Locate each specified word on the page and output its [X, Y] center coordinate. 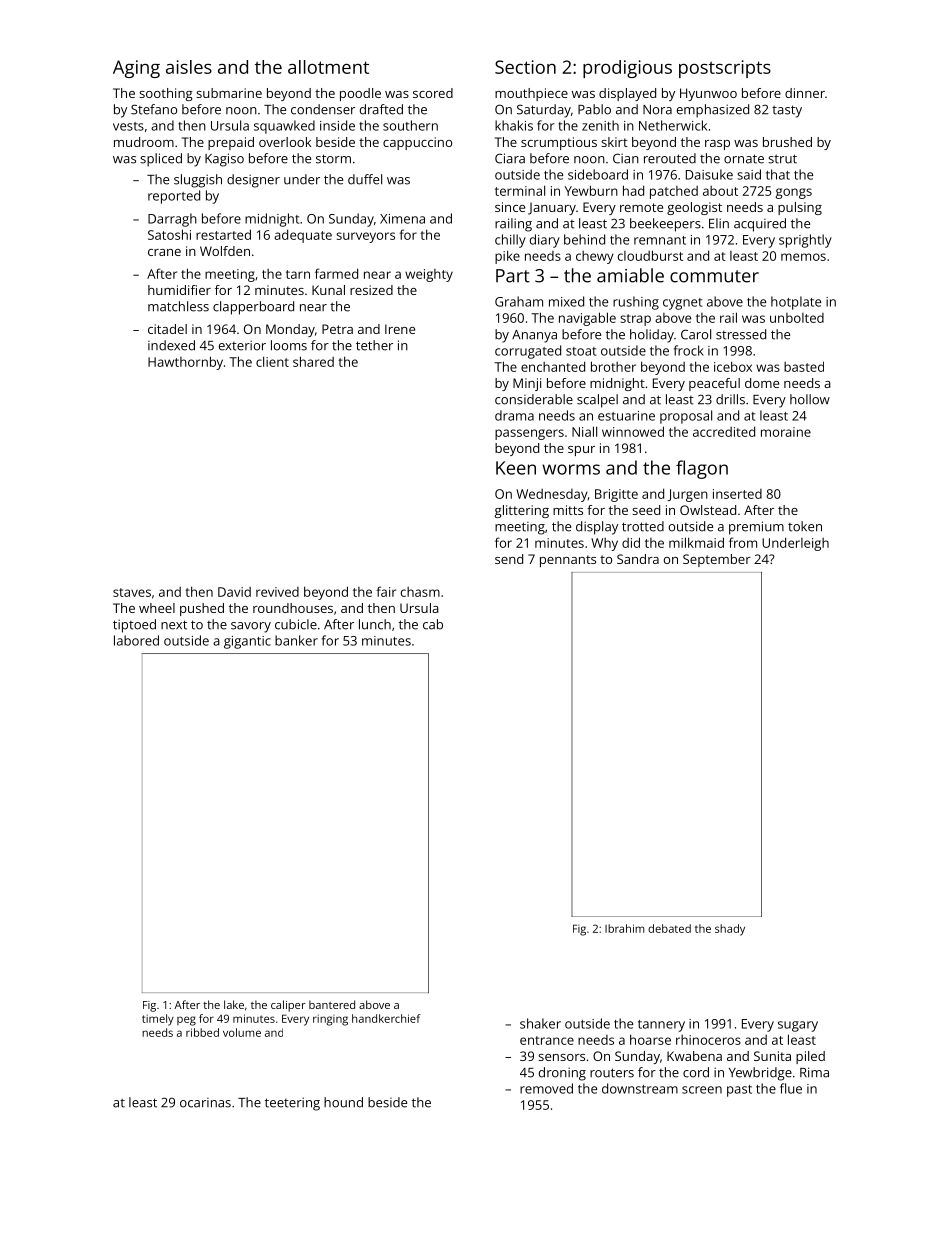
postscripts [725, 69]
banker [296, 640]
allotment [328, 67]
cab [433, 624]
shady [730, 930]
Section [525, 67]
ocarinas [205, 1103]
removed [546, 1088]
